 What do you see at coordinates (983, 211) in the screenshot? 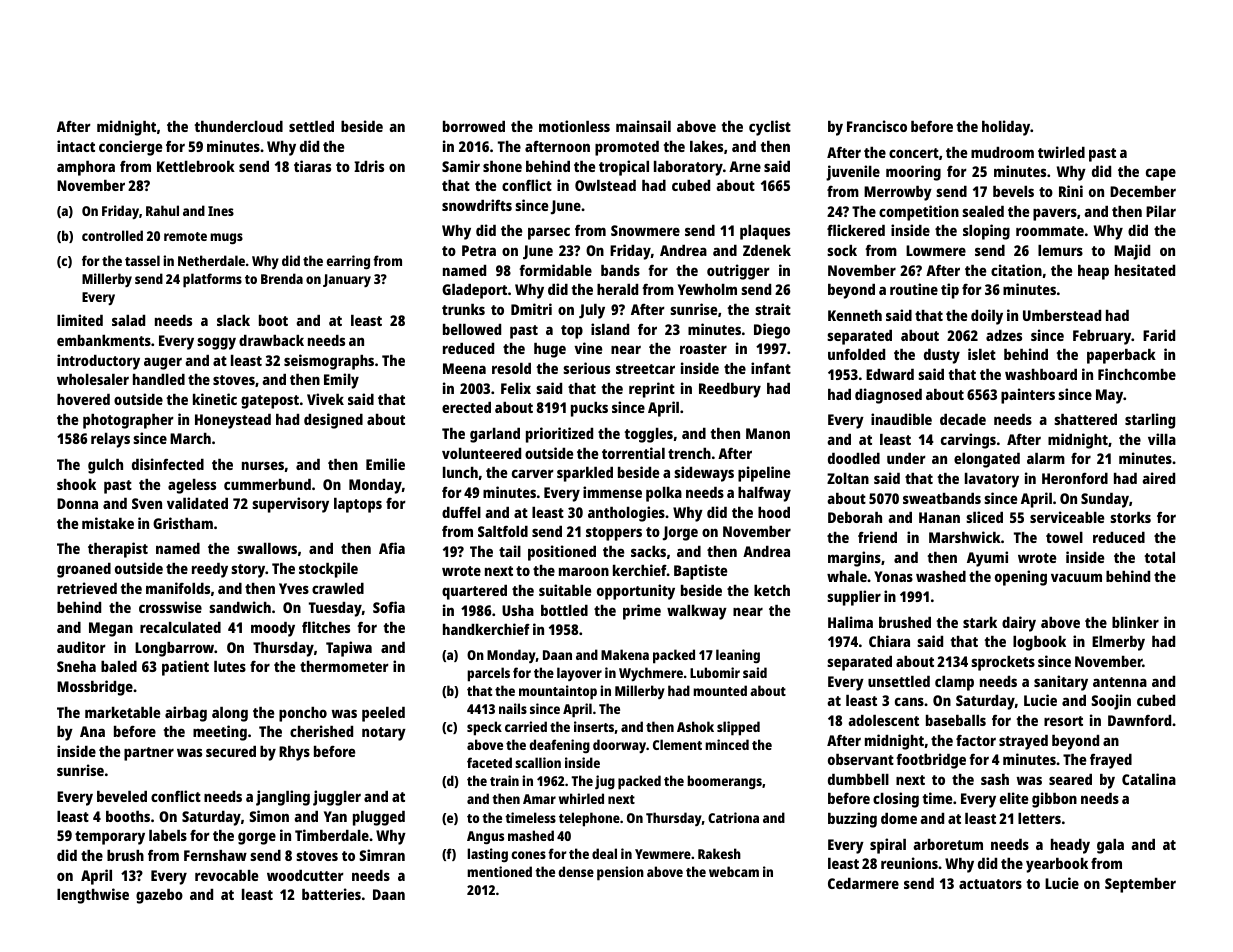
I see `sealed` at bounding box center [983, 211].
